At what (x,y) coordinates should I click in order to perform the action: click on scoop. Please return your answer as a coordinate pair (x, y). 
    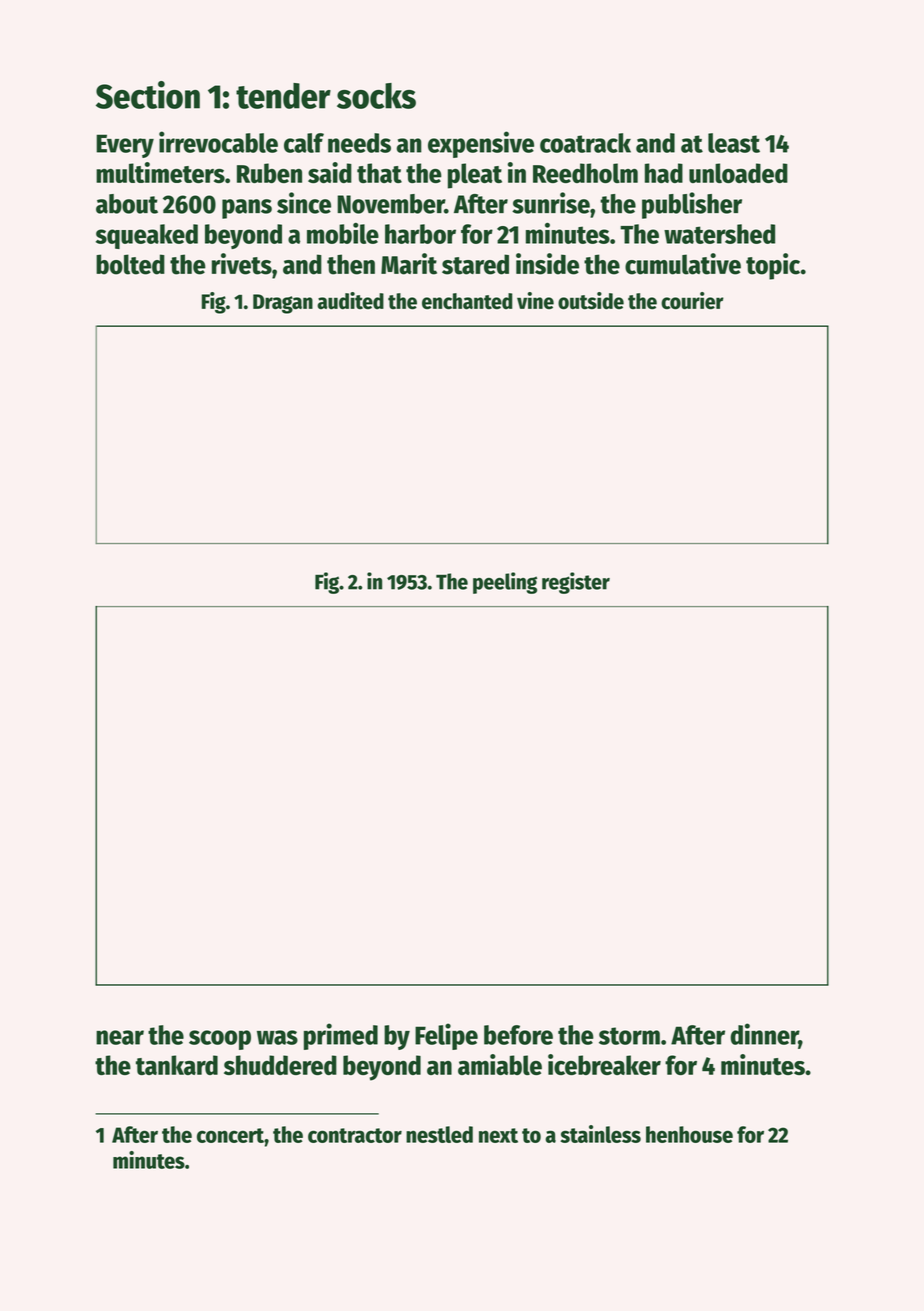
    Looking at the image, I should click on (220, 1040).
